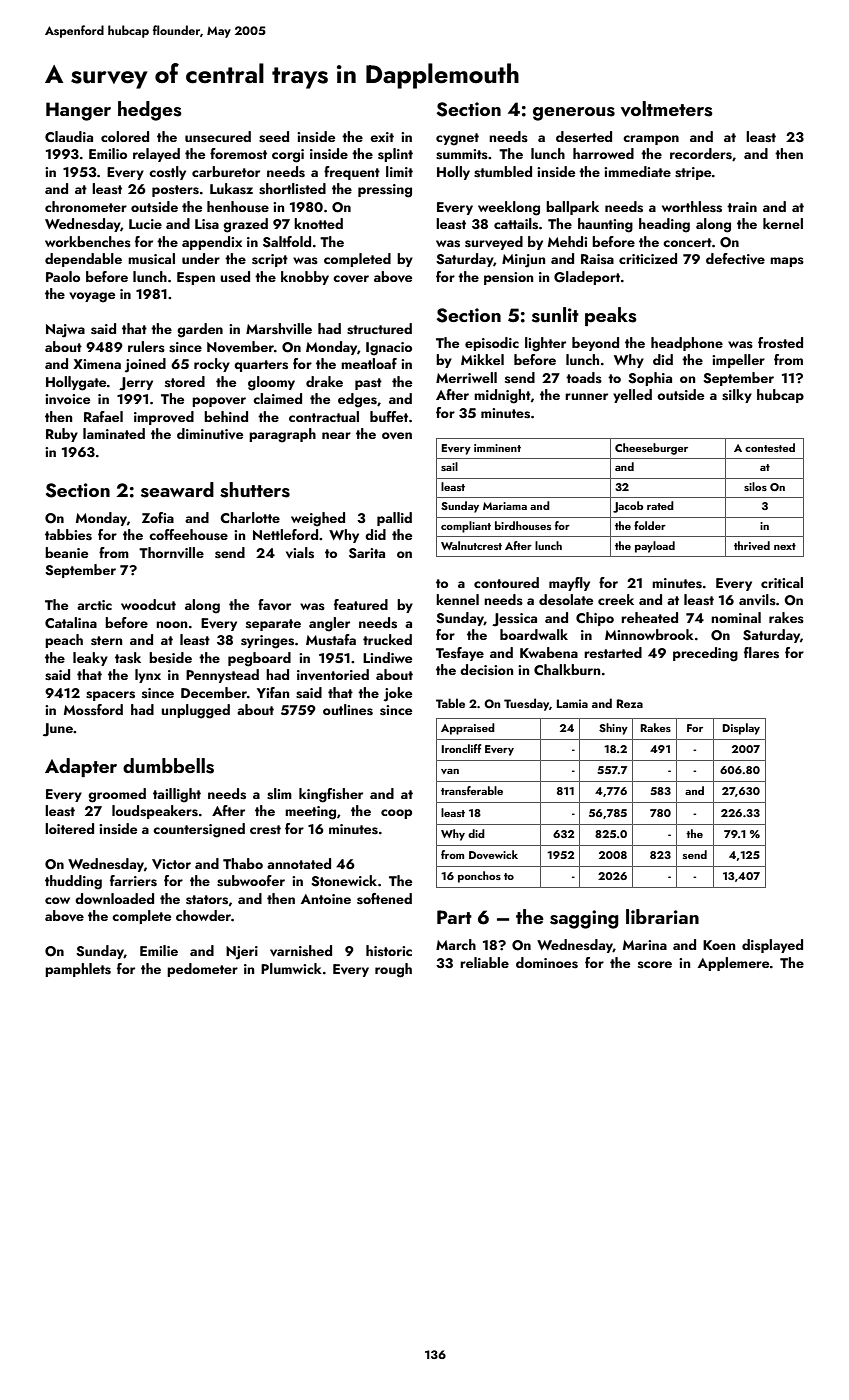 This screenshot has height=1400, width=849. What do you see at coordinates (114, 898) in the screenshot?
I see `downloaded` at bounding box center [114, 898].
